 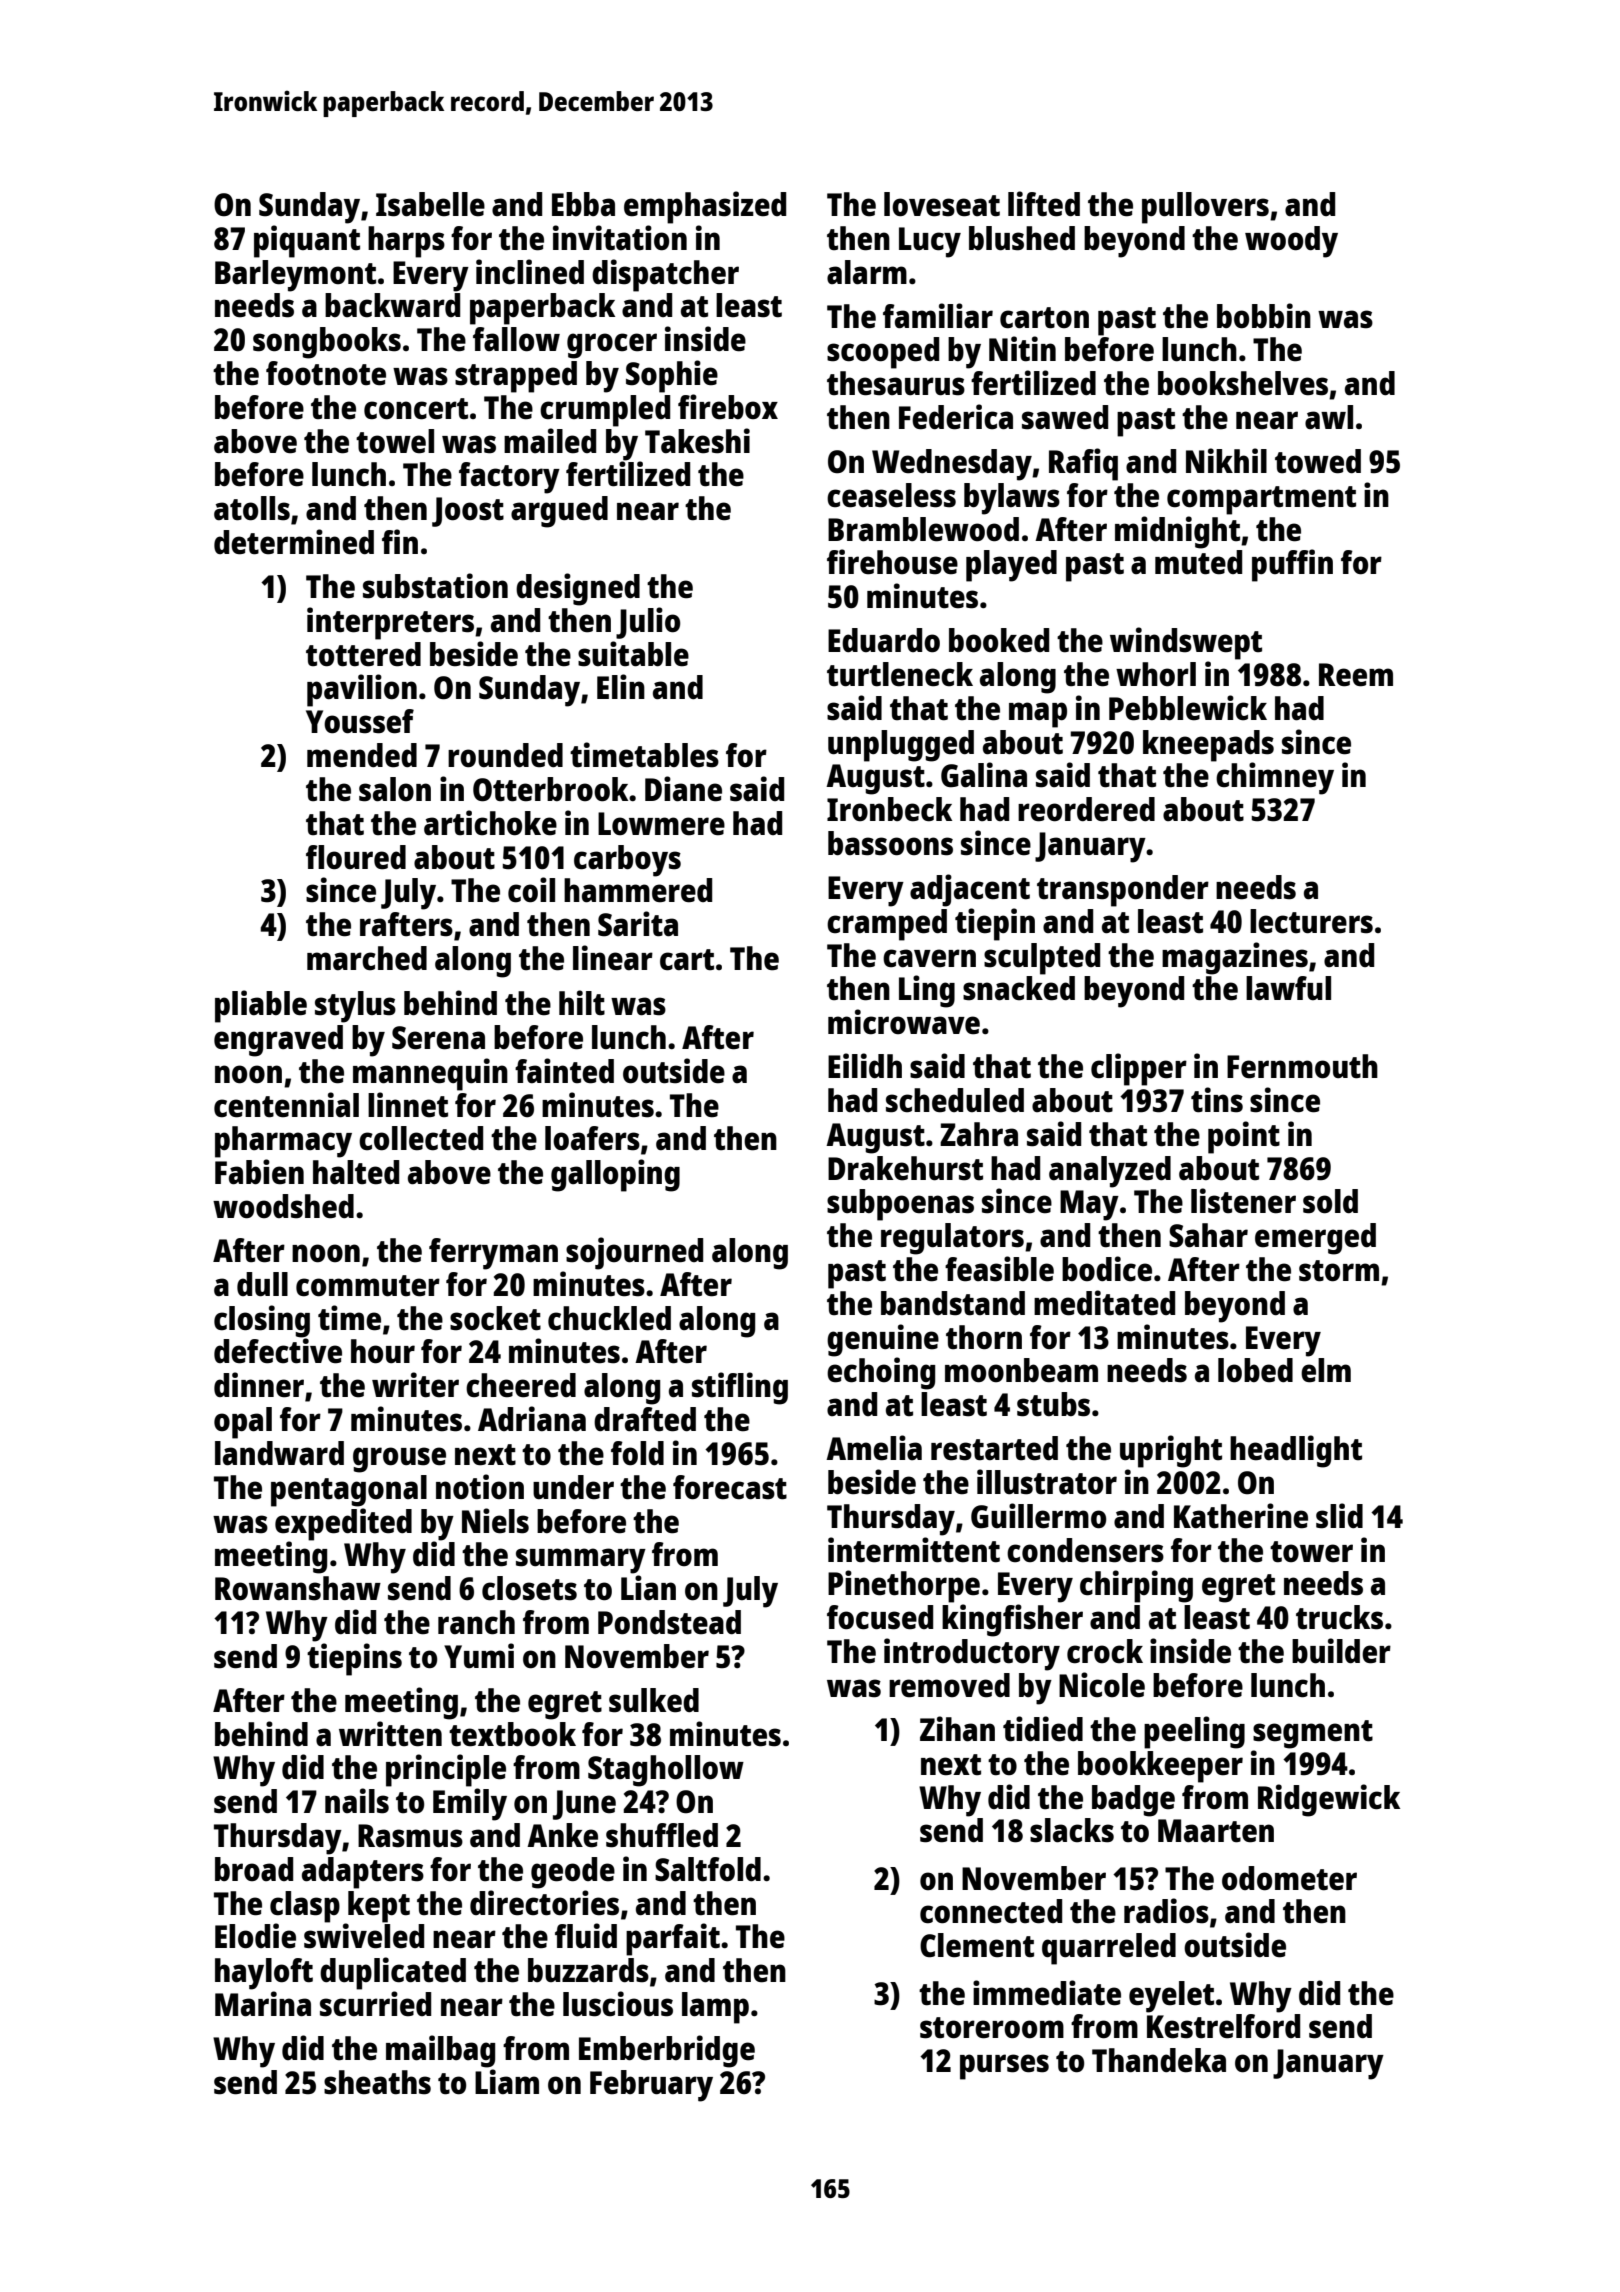 What do you see at coordinates (648, 623) in the screenshot?
I see `Julio` at bounding box center [648, 623].
